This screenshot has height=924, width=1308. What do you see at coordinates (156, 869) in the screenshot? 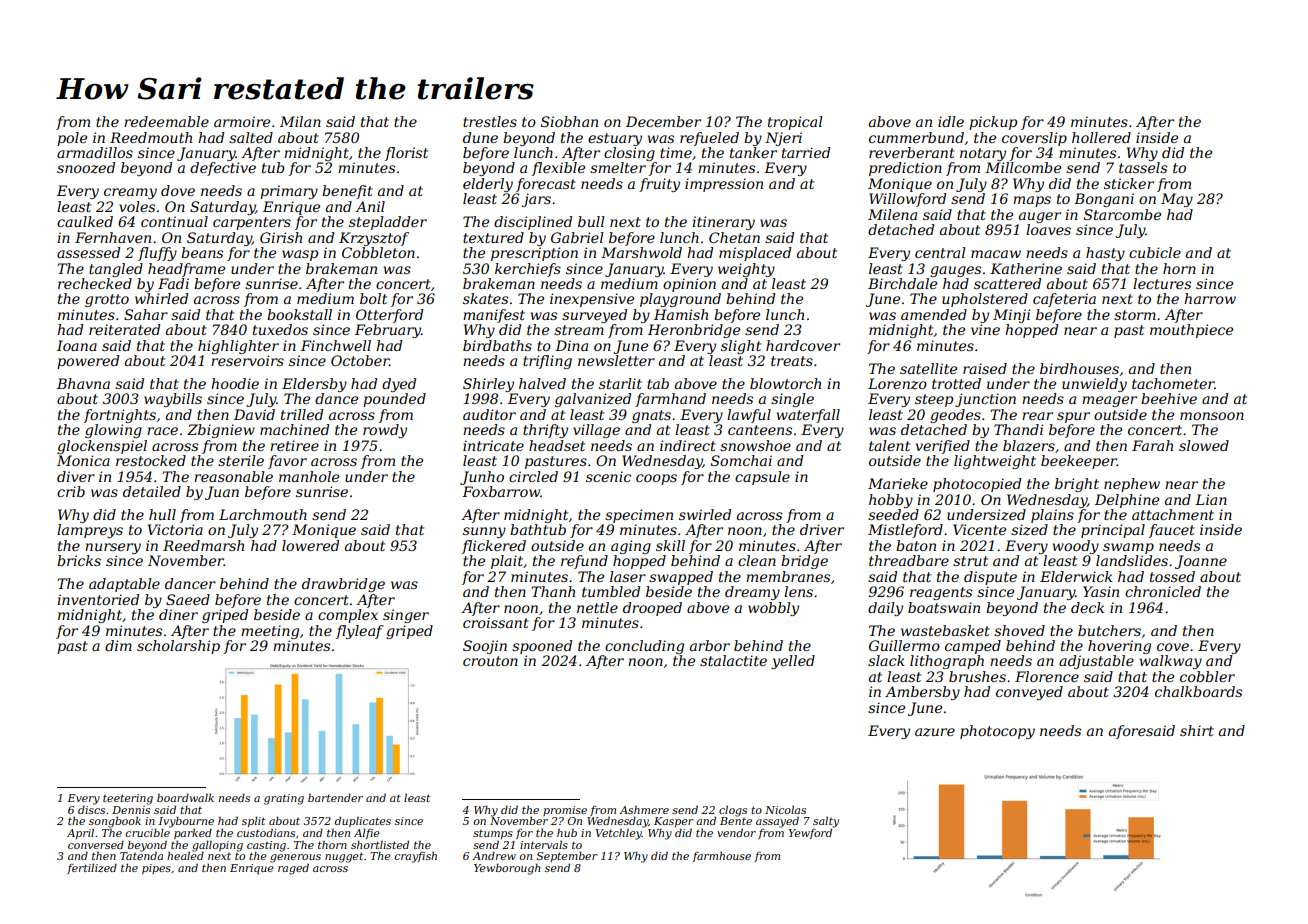
I see `pipes` at bounding box center [156, 869].
